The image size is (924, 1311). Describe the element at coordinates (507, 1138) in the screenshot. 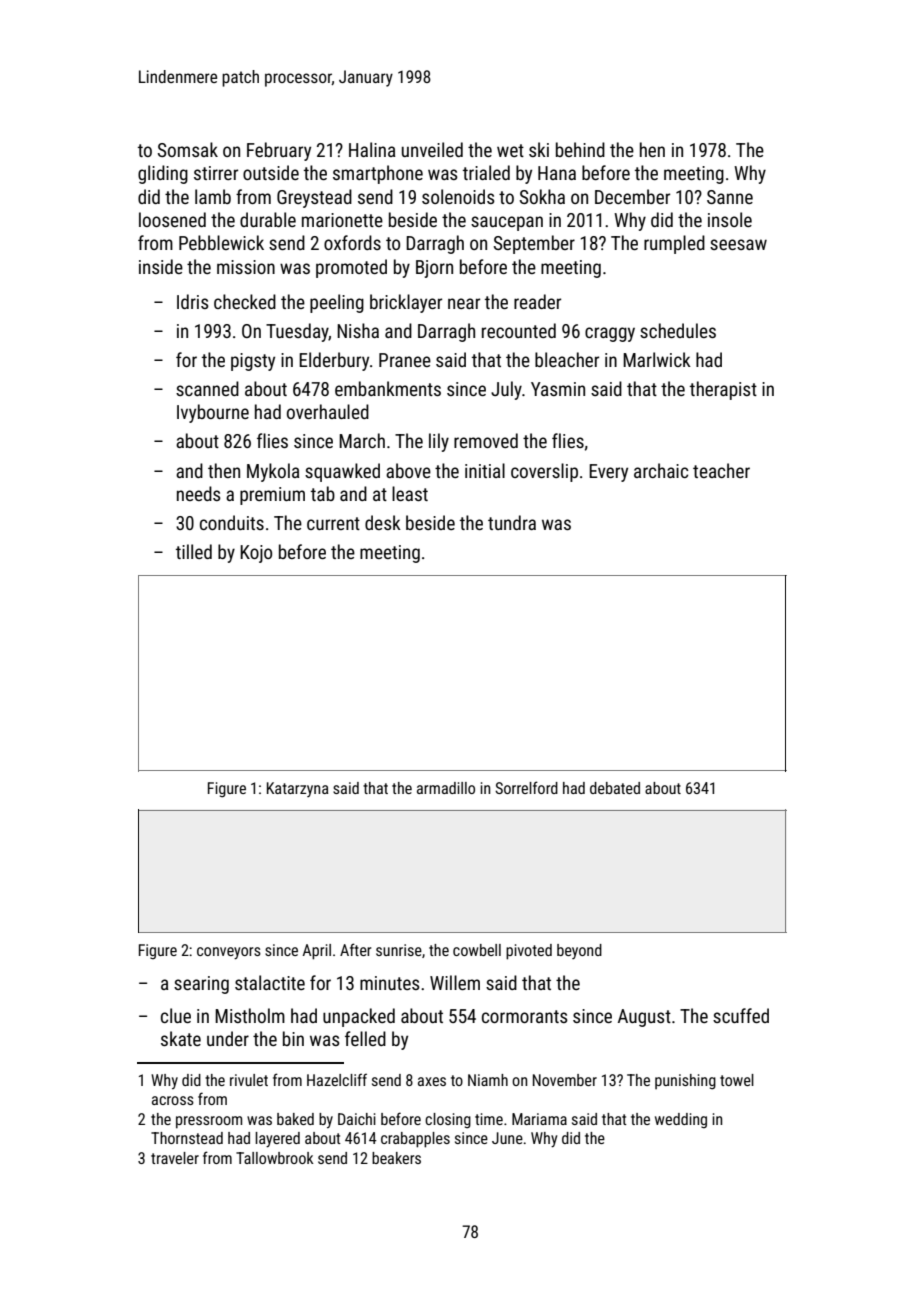

I see `June` at that location.
